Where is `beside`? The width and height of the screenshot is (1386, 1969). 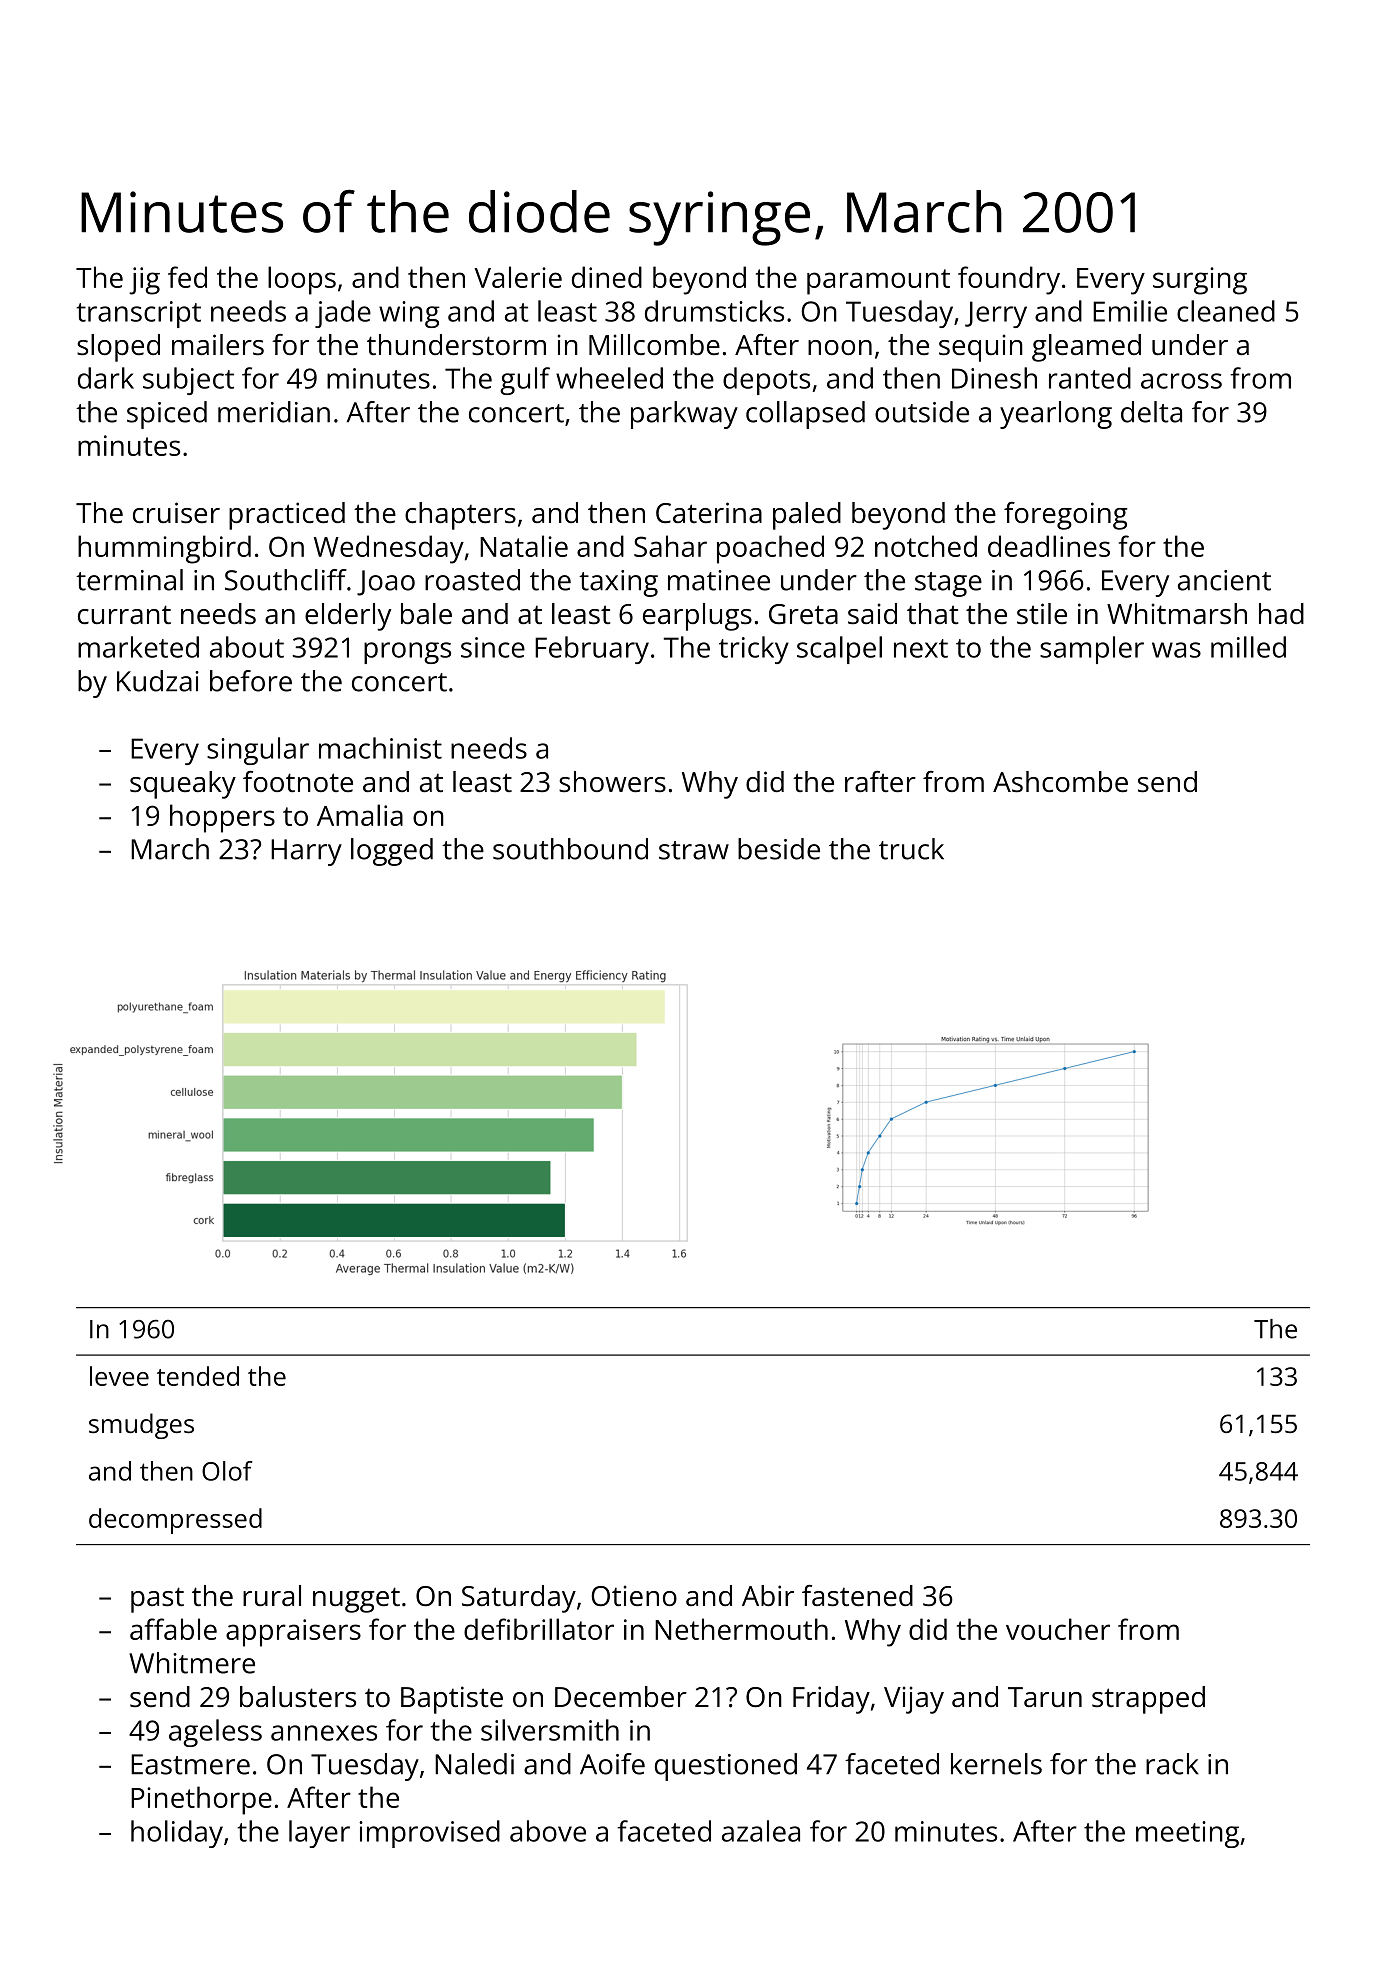 beside is located at coordinates (779, 849).
